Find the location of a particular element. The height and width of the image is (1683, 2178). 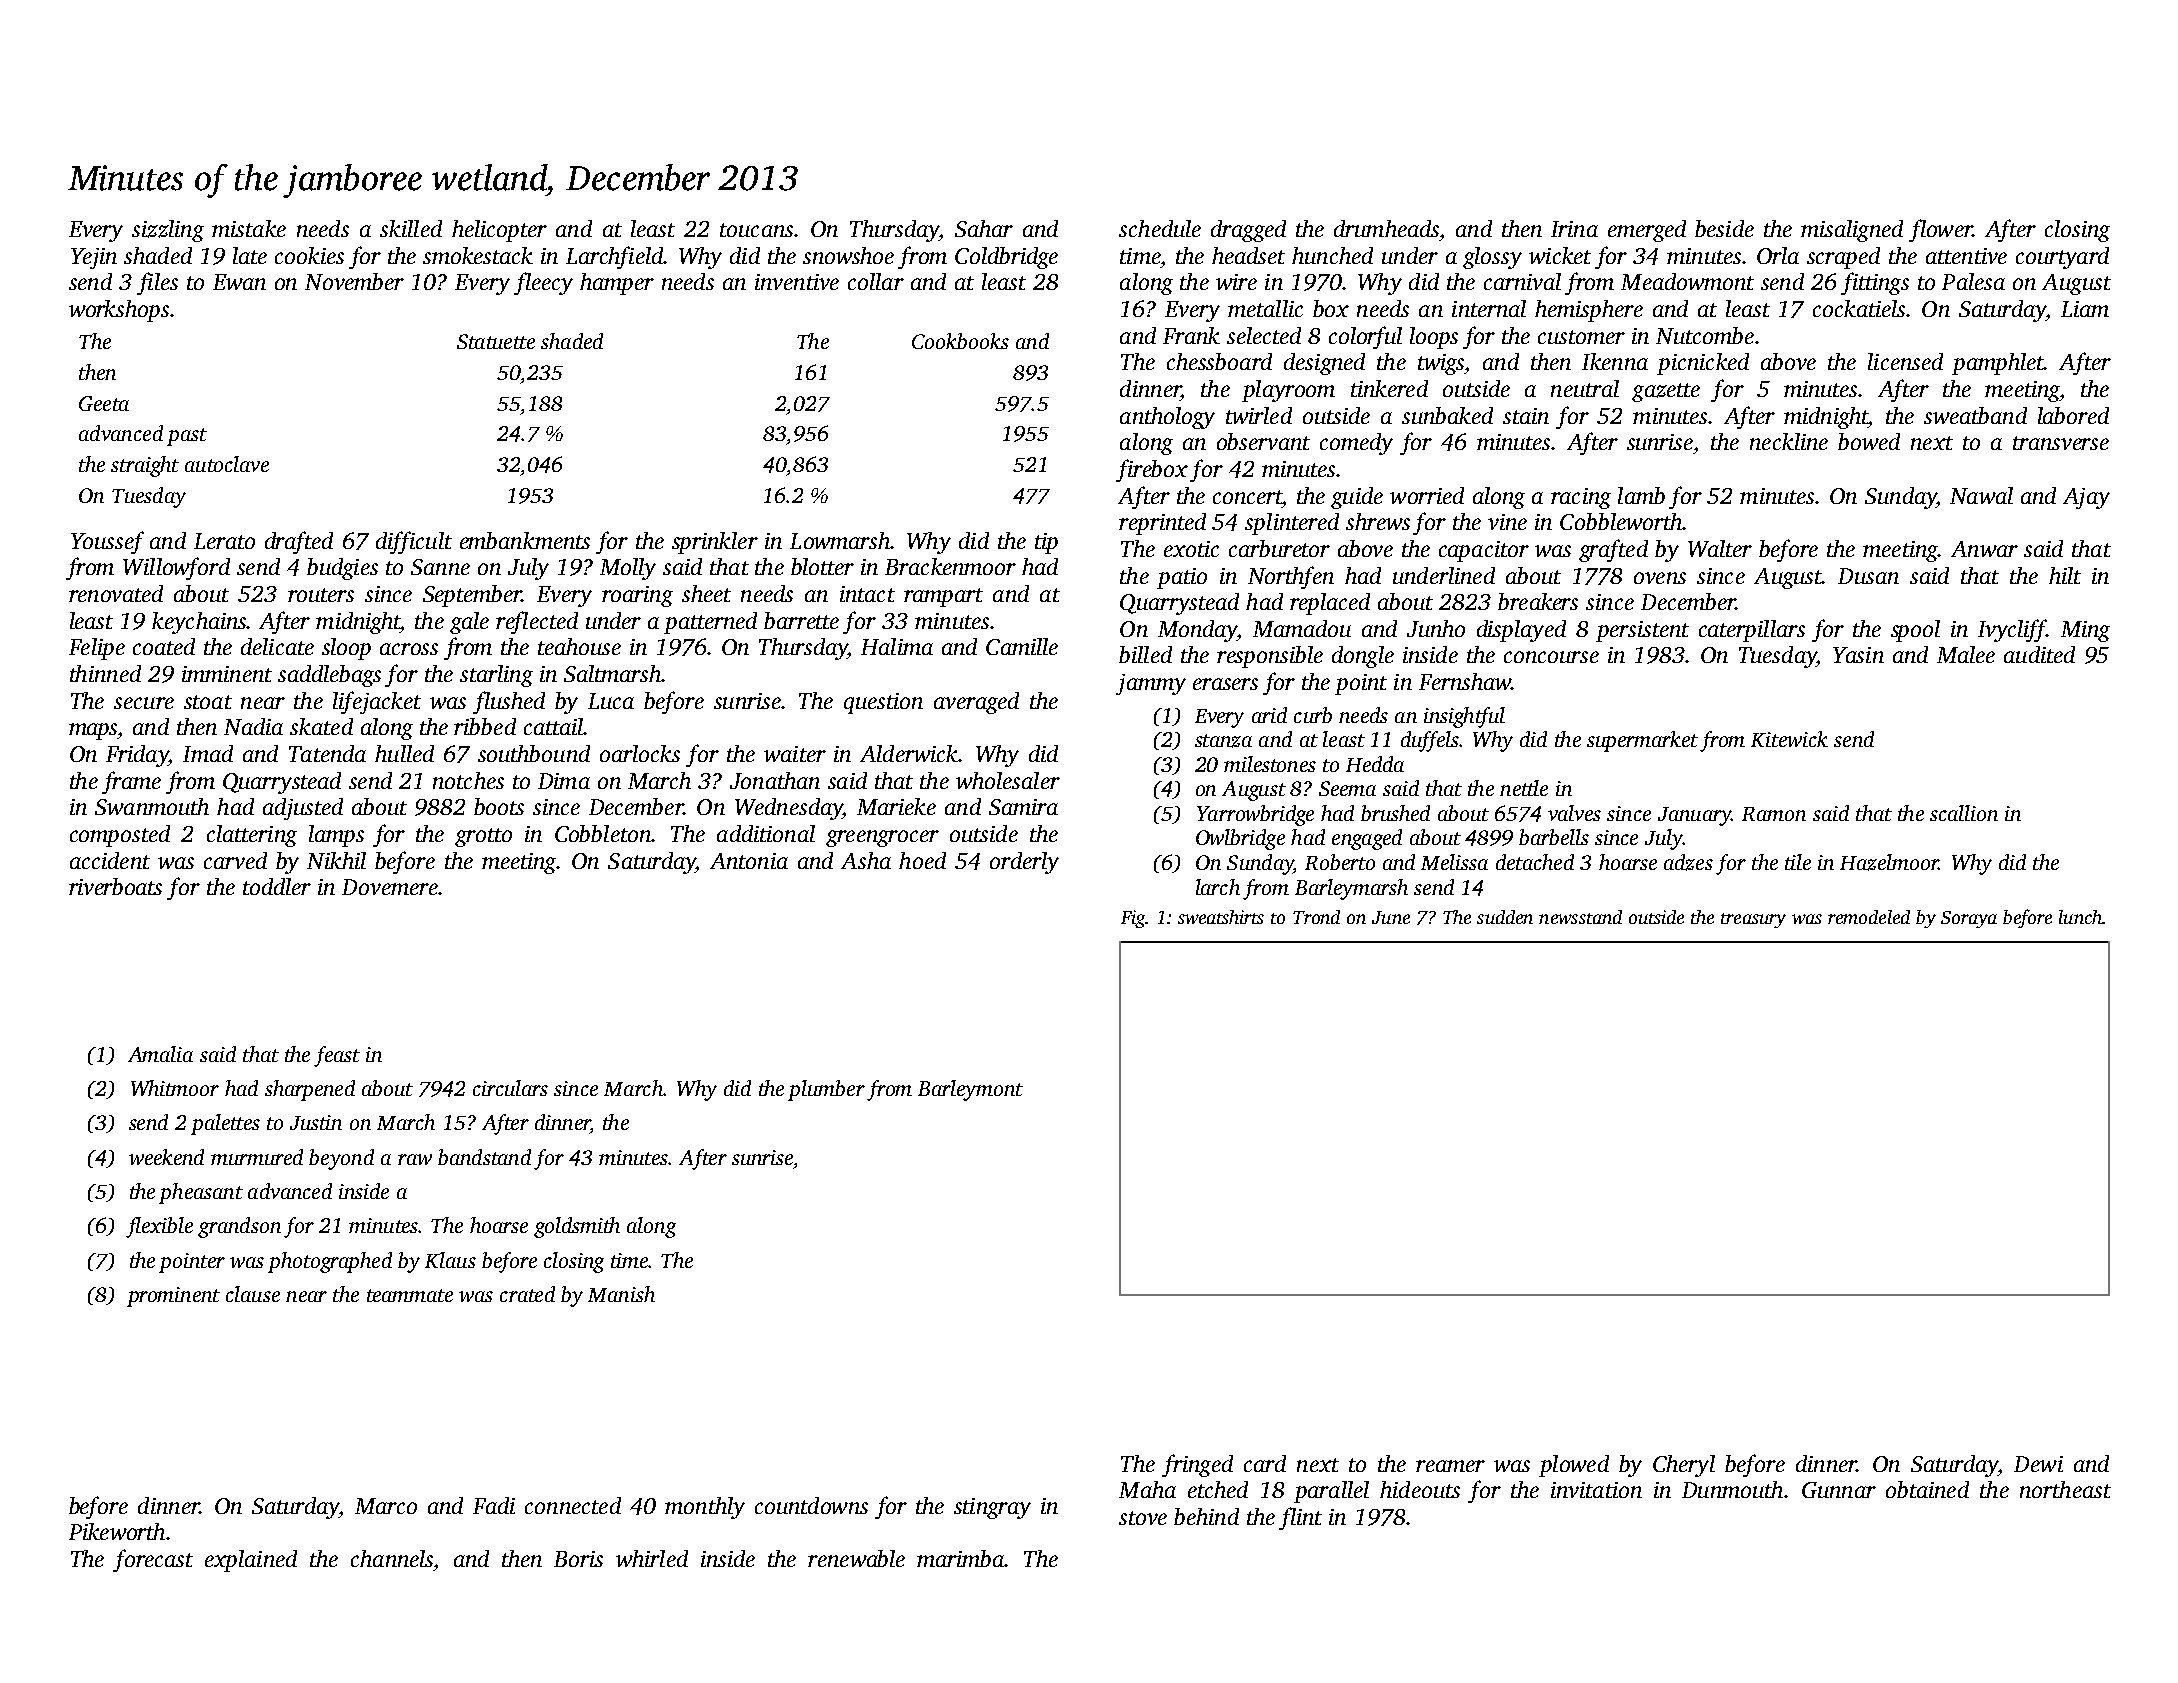

Gunnar is located at coordinates (1839, 1490).
